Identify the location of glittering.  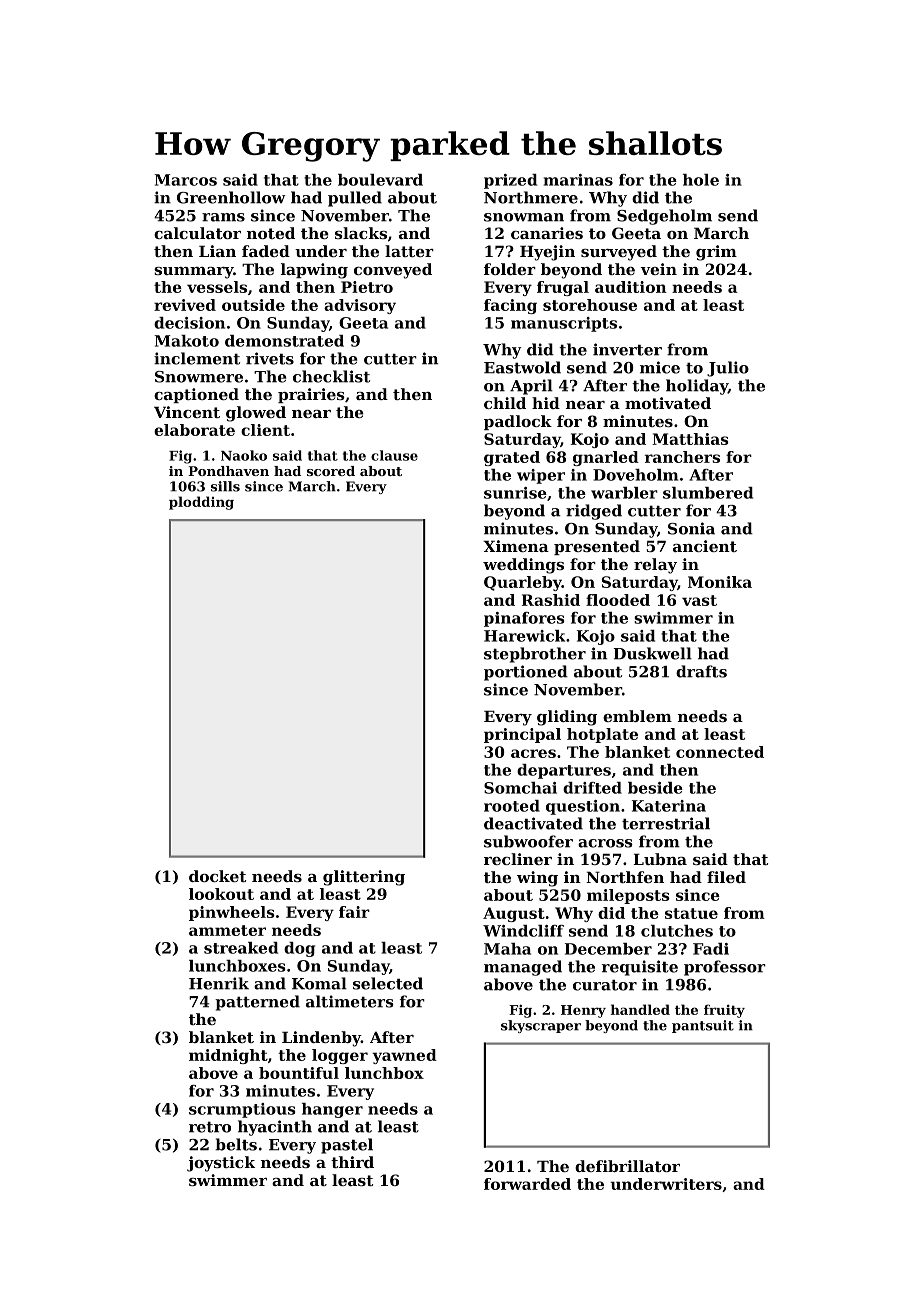
(364, 878).
